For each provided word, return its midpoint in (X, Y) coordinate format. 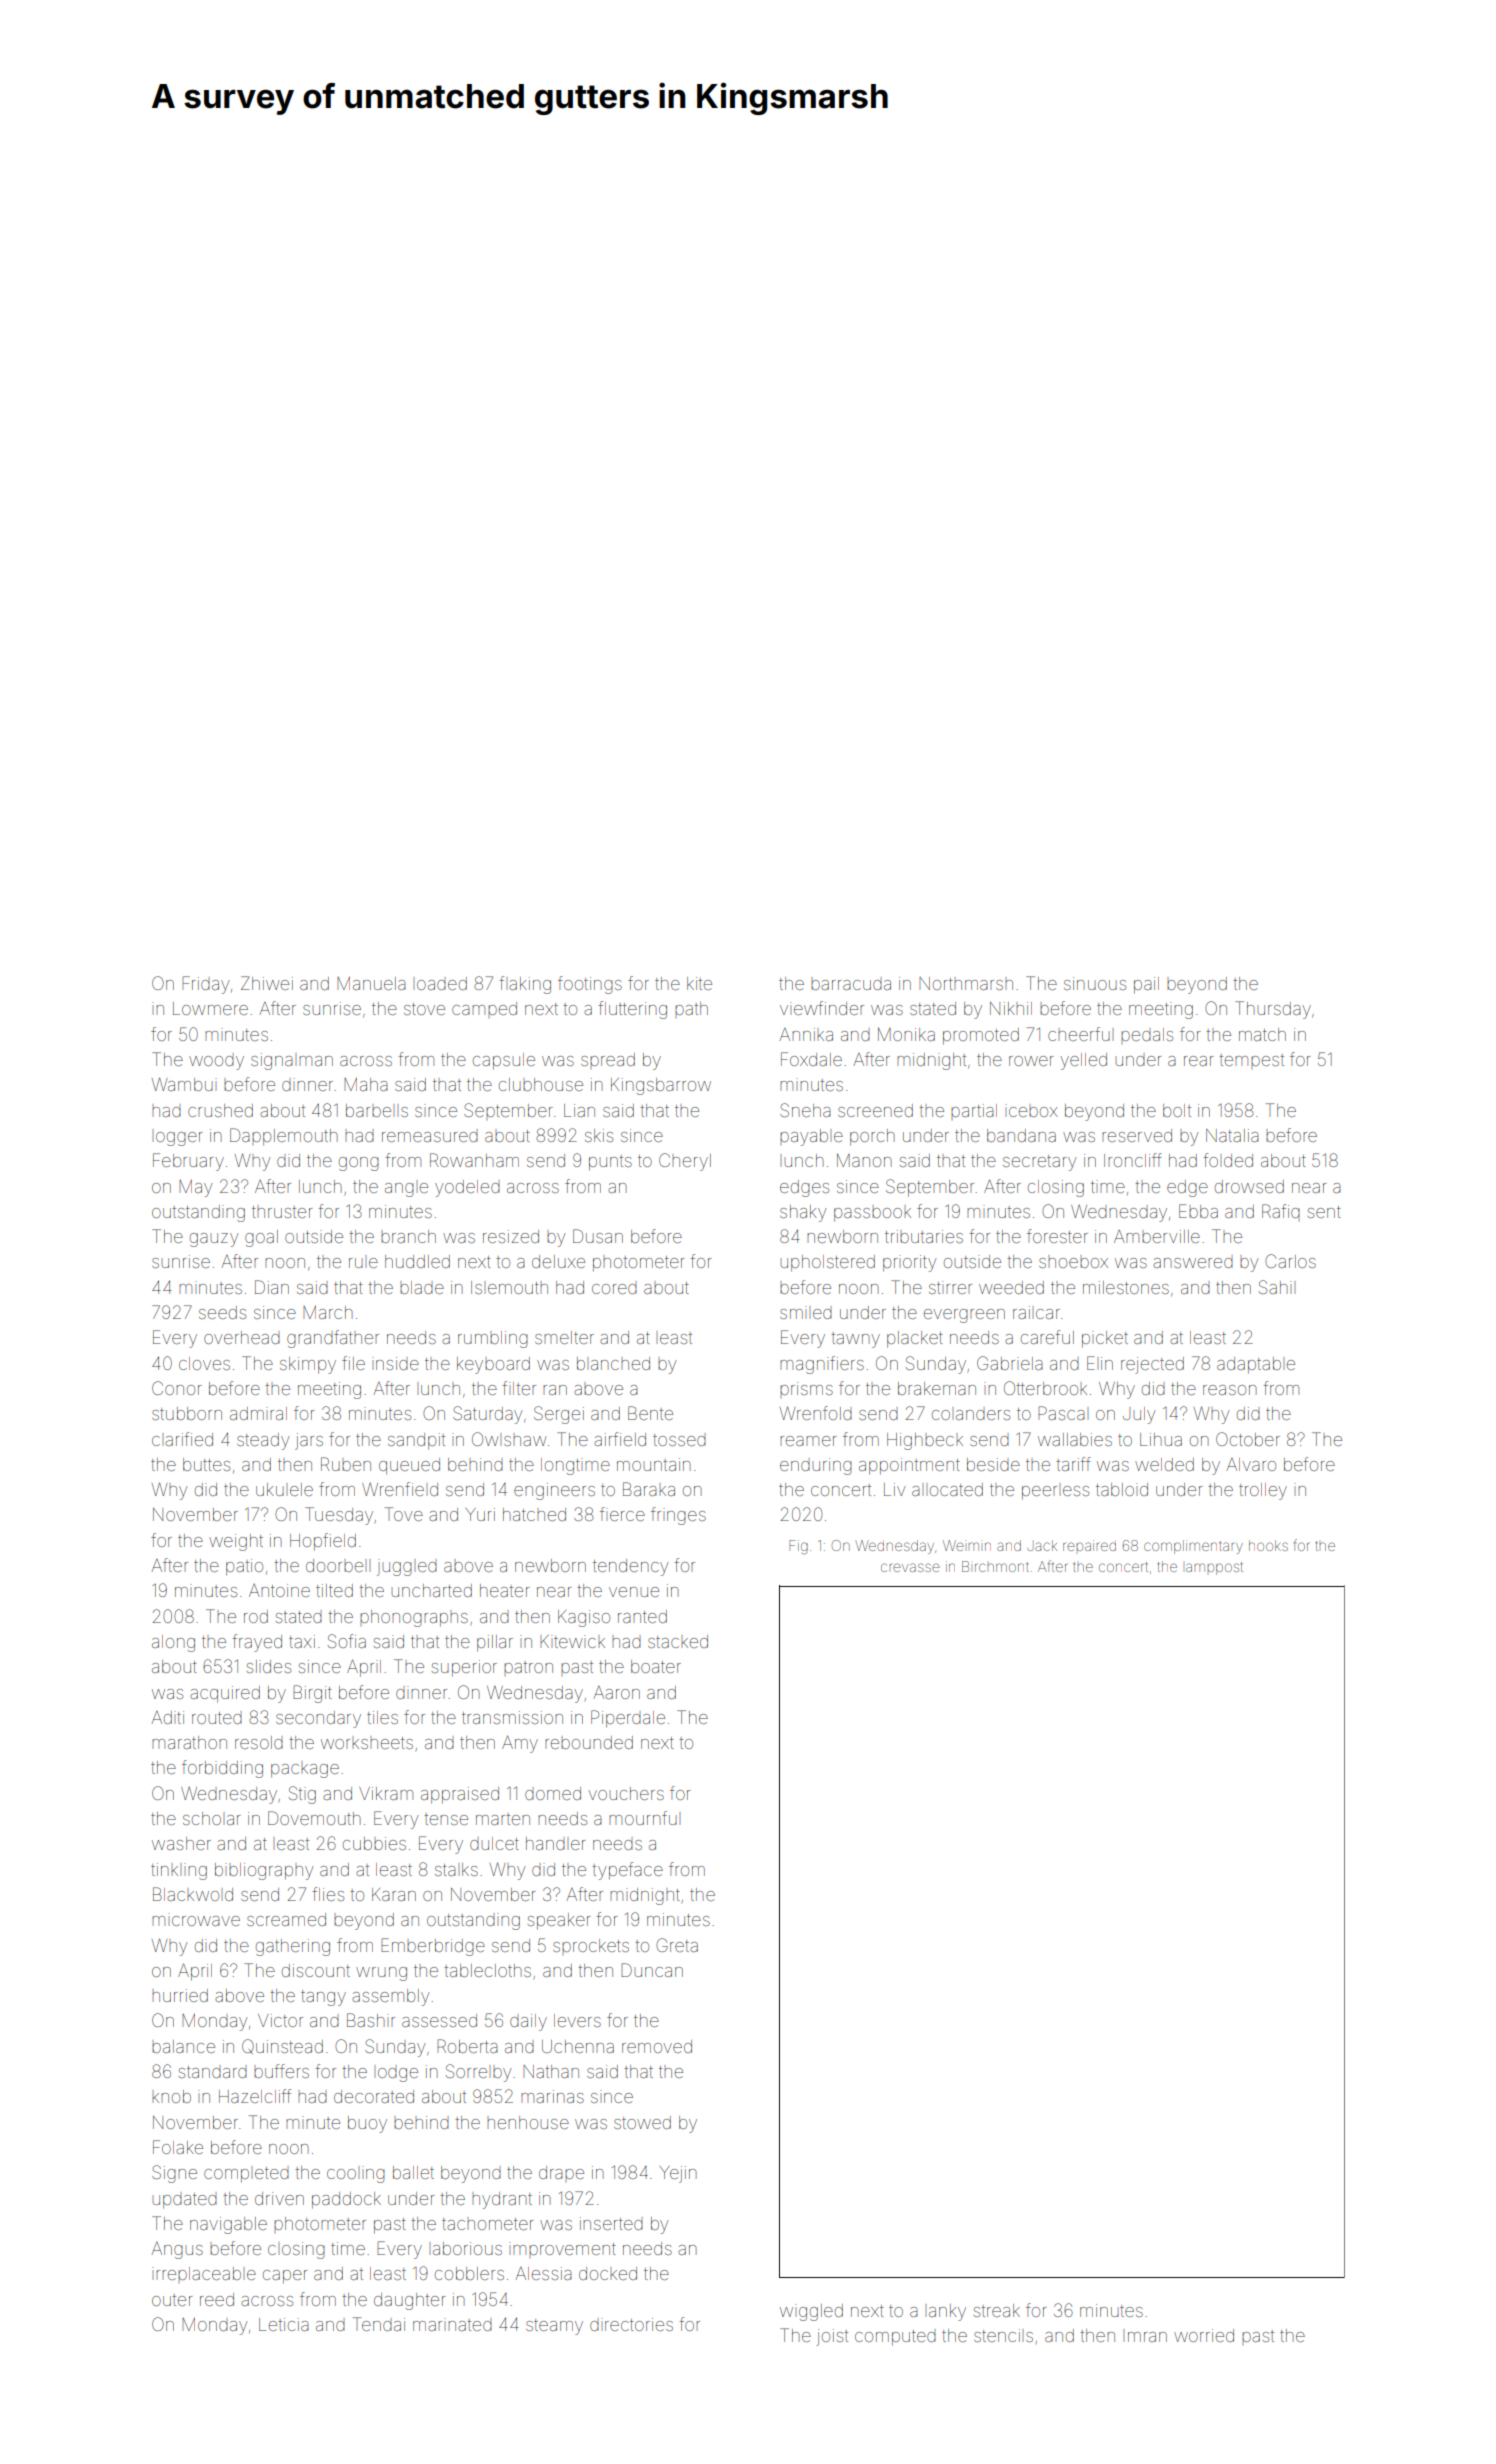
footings (590, 985)
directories (631, 2324)
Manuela (371, 983)
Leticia (284, 2324)
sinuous (1095, 983)
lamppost (1214, 1568)
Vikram (386, 1793)
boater (656, 1666)
